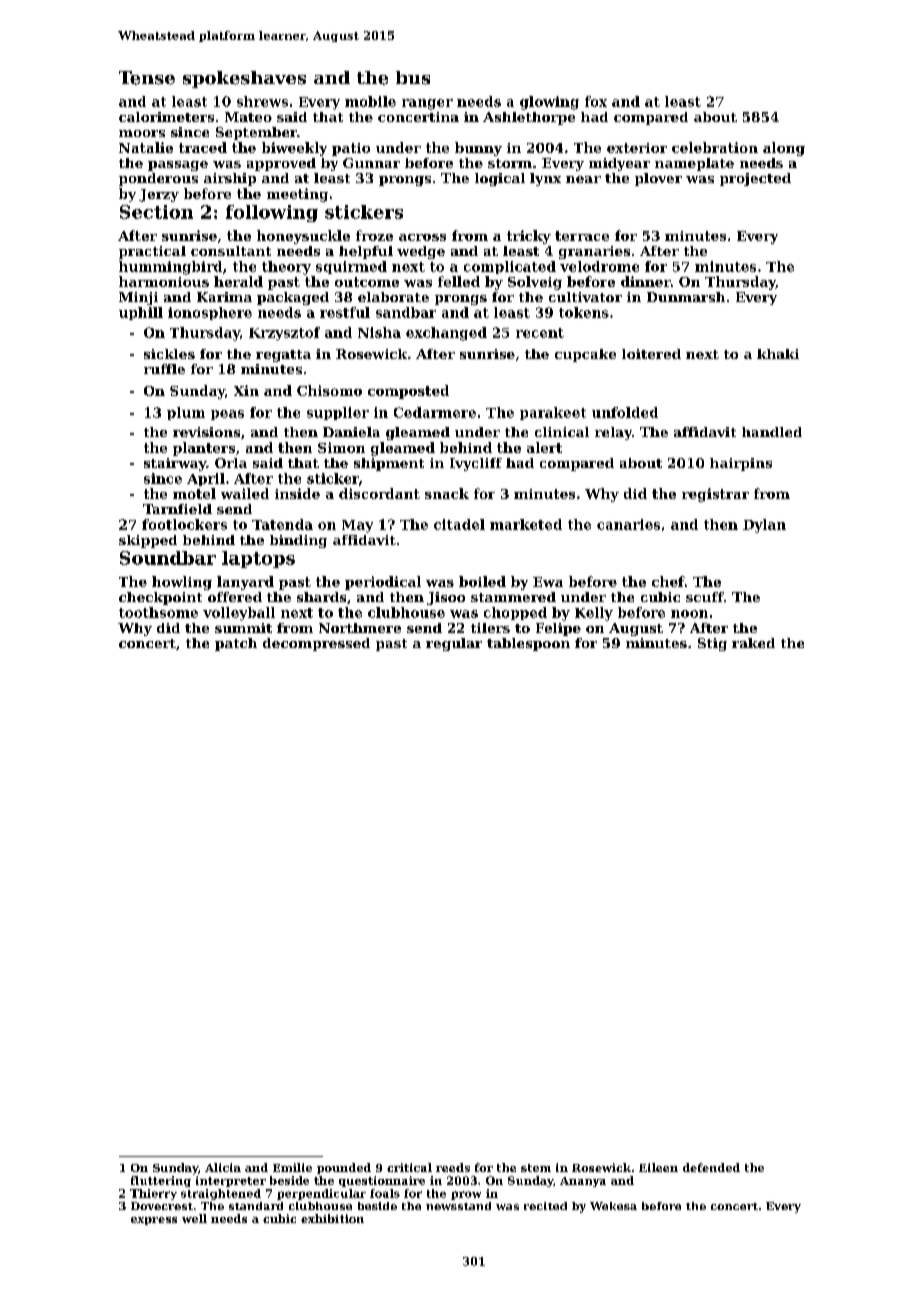 This page has height=1308, width=924. Describe the element at coordinates (223, 1167) in the page. I see `Alicia` at that location.
